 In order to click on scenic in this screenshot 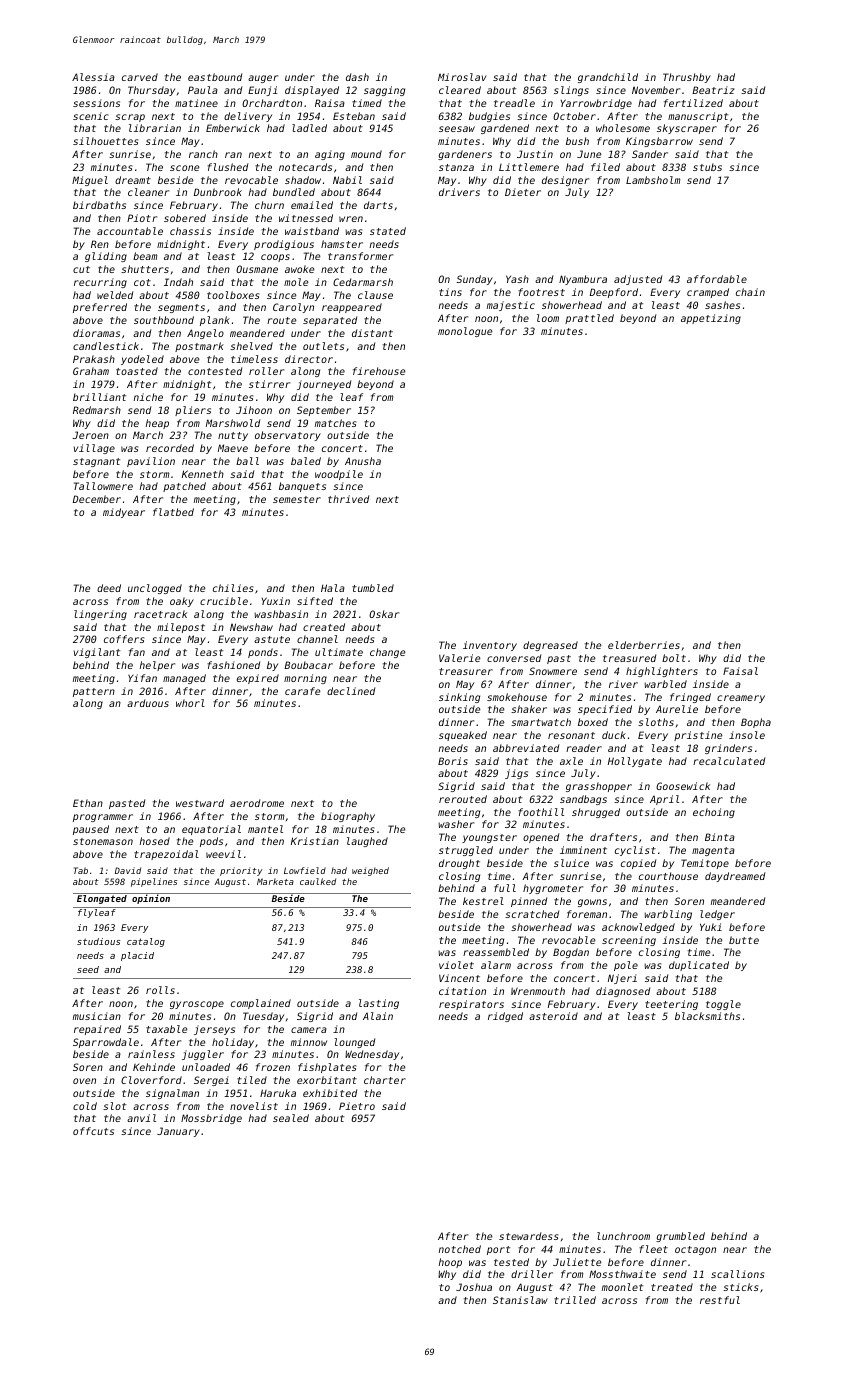, I will do `click(91, 116)`.
